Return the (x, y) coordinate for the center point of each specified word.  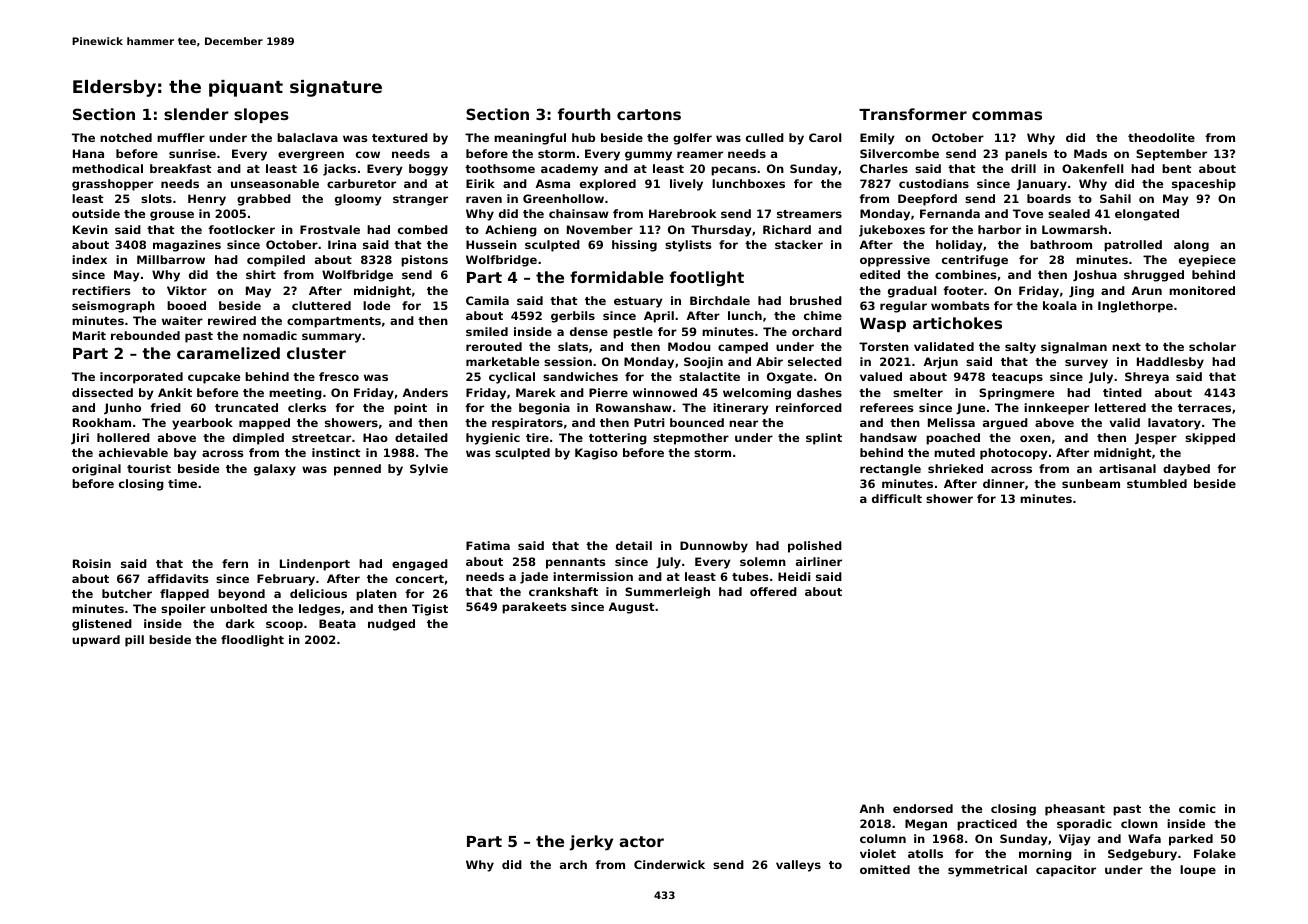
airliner (819, 561)
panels (1026, 155)
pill (134, 641)
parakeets (534, 608)
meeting (295, 394)
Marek (536, 392)
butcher (127, 593)
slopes (261, 115)
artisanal (1127, 468)
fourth (584, 114)
